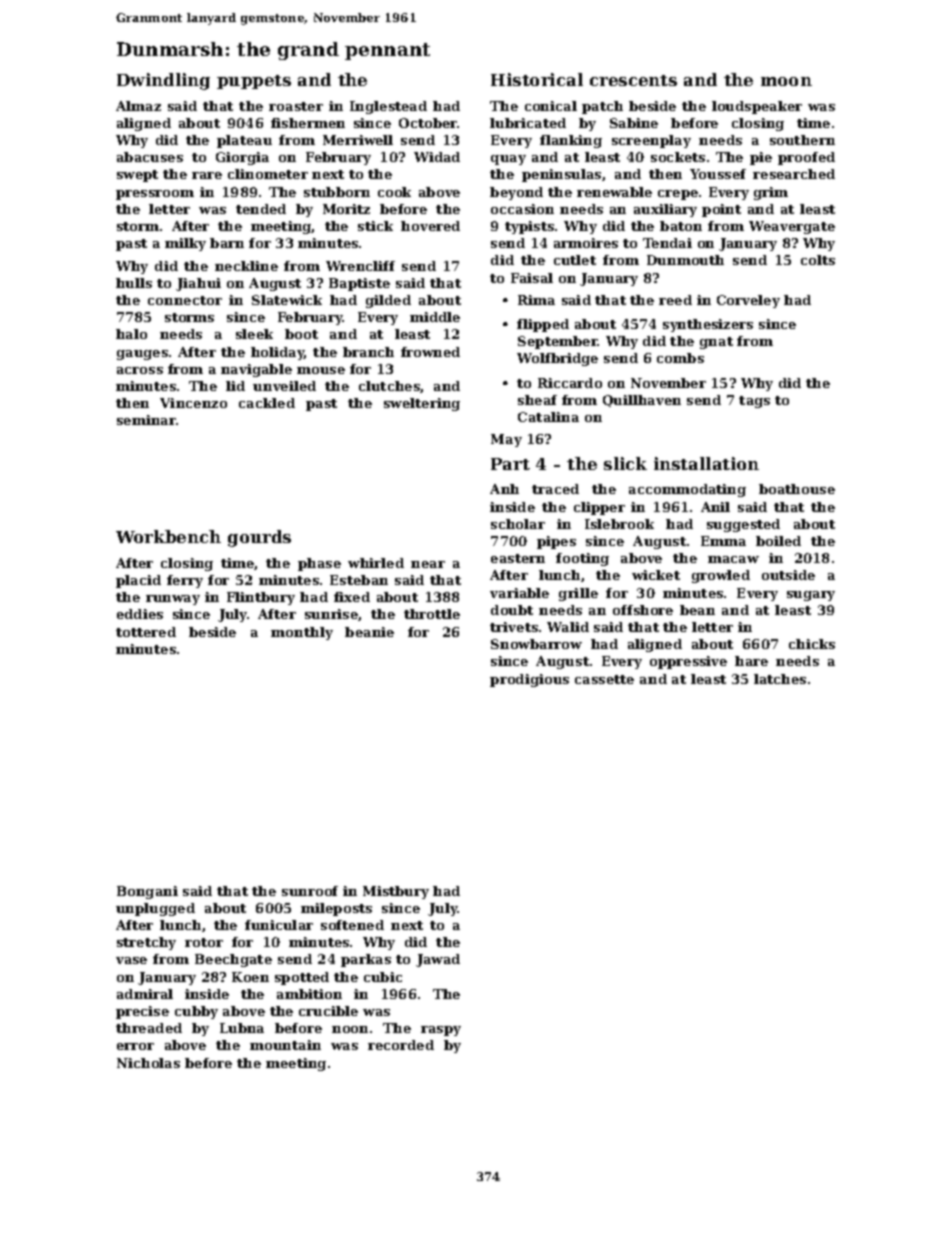  Describe the element at coordinates (751, 661) in the document. I see `hare` at that location.
